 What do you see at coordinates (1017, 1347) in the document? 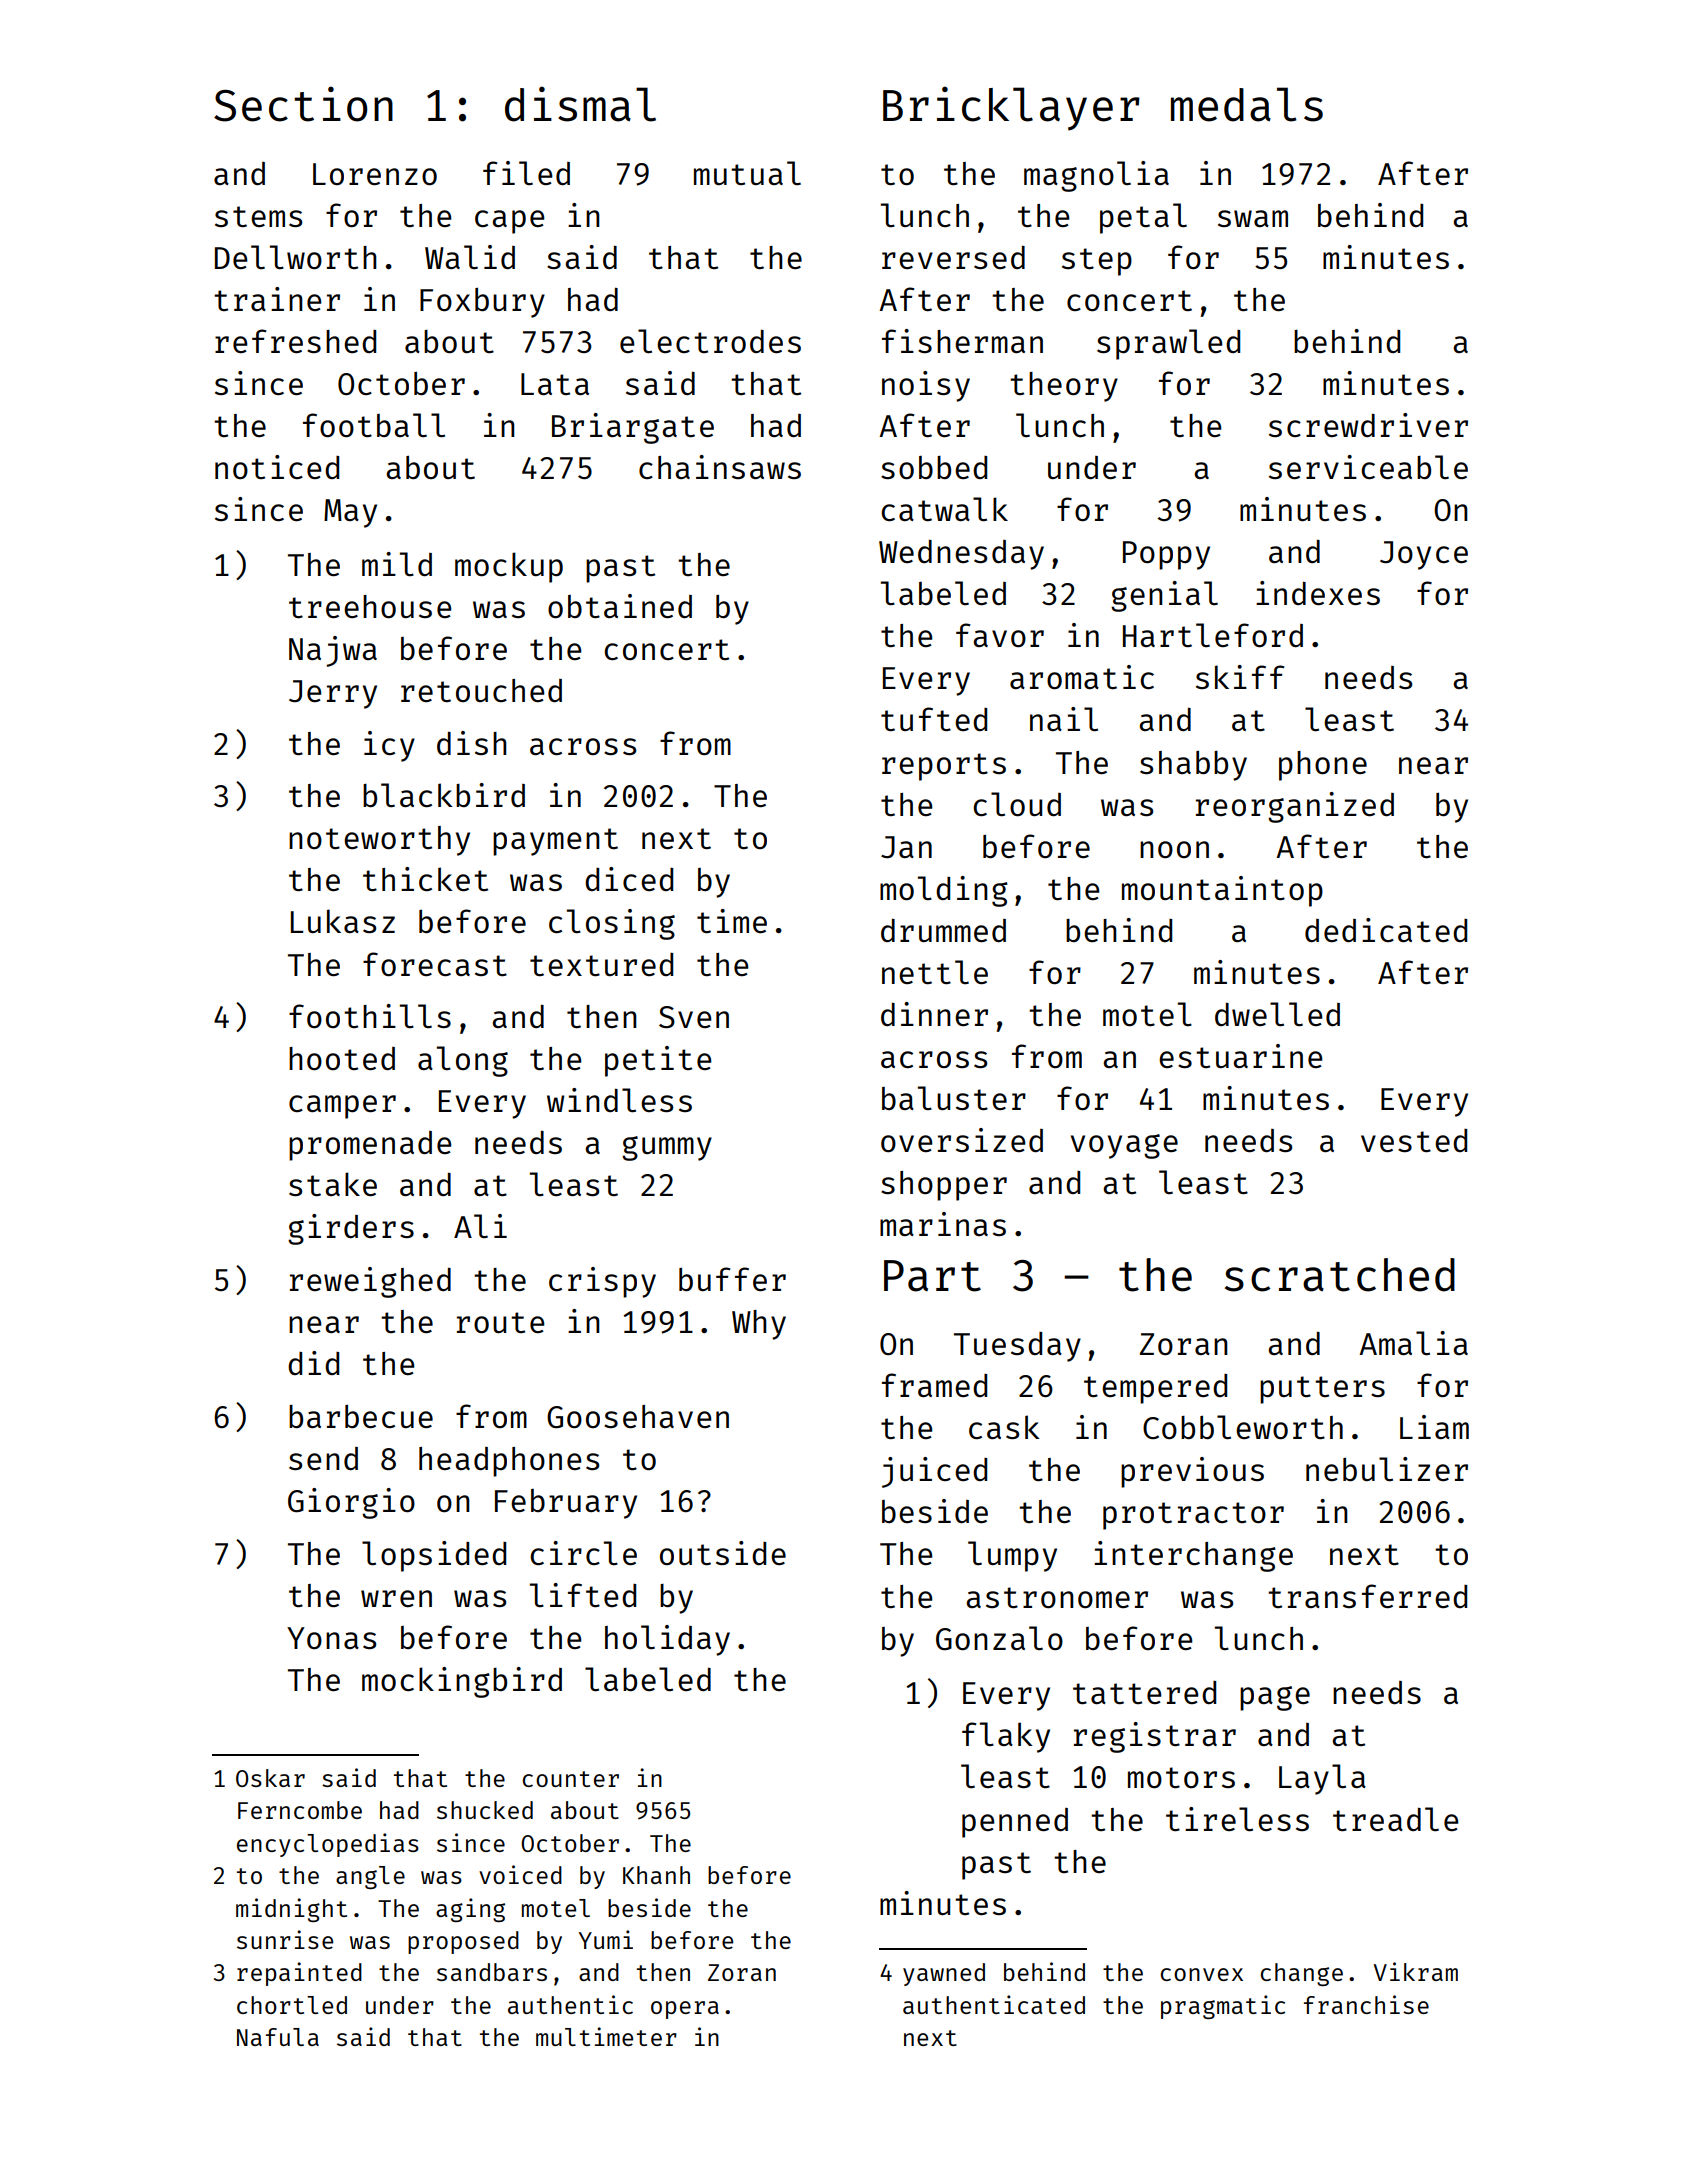
I see `Tuesday` at bounding box center [1017, 1347].
